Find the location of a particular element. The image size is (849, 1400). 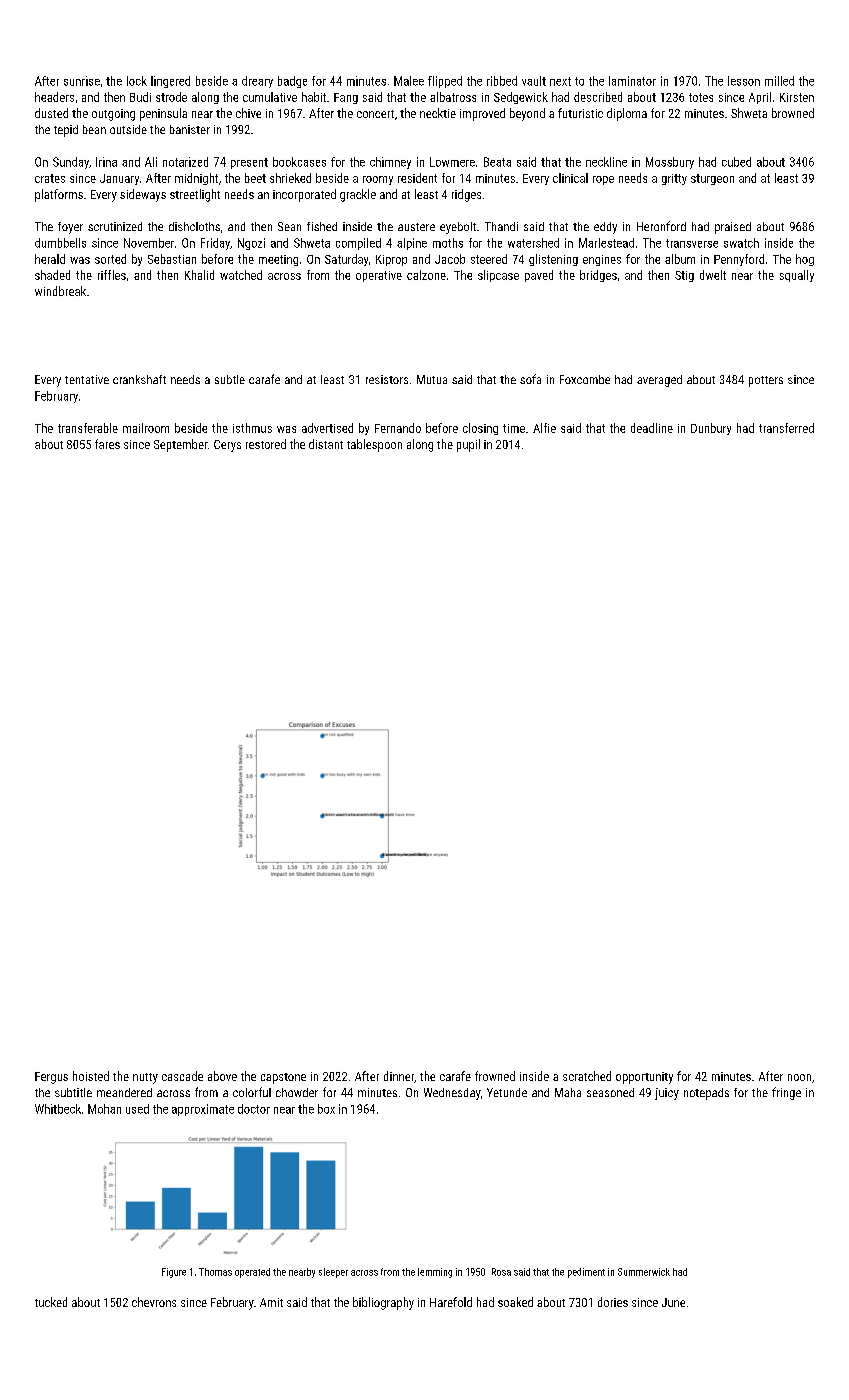

Fergus is located at coordinates (51, 1078).
